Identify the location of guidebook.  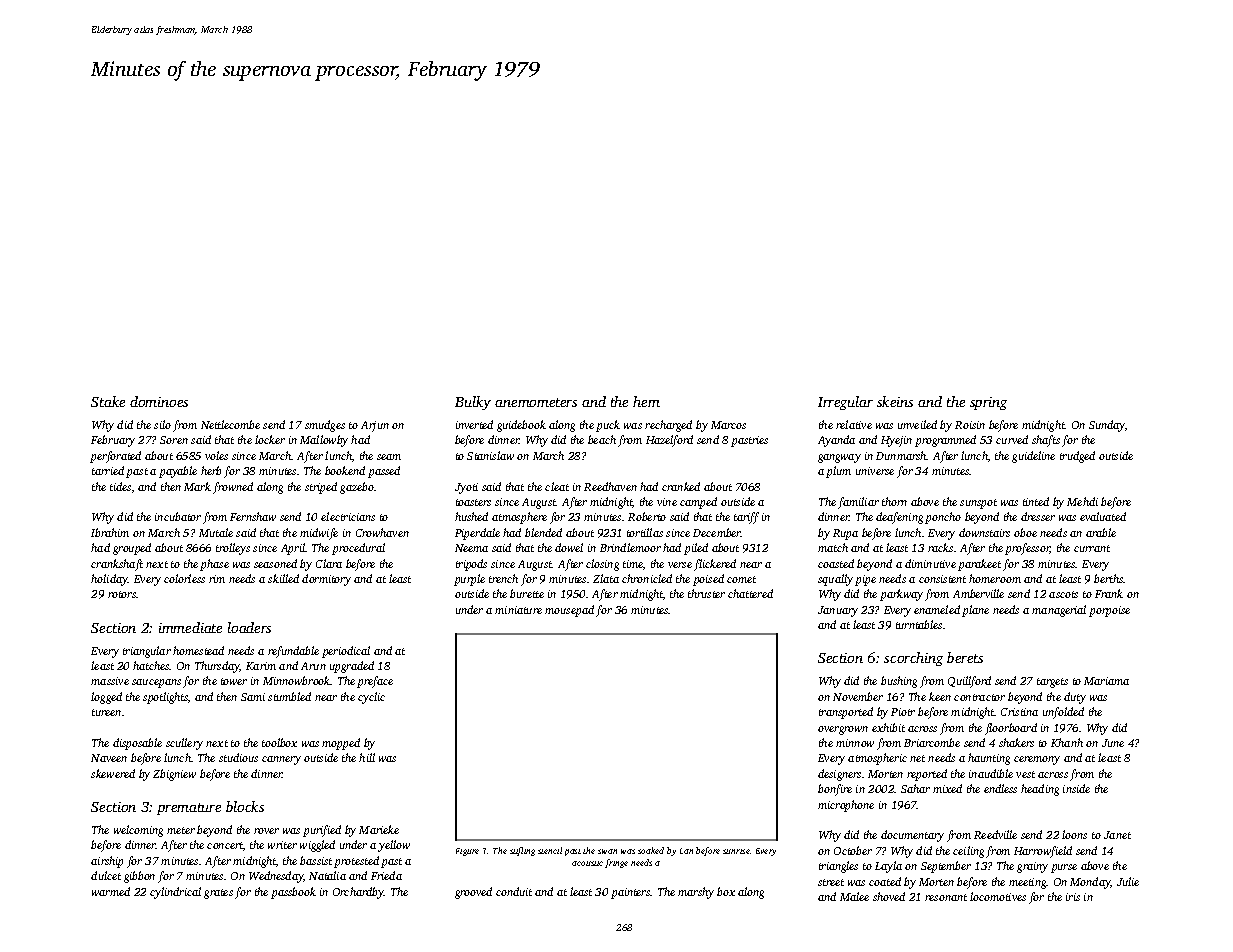
(521, 426).
